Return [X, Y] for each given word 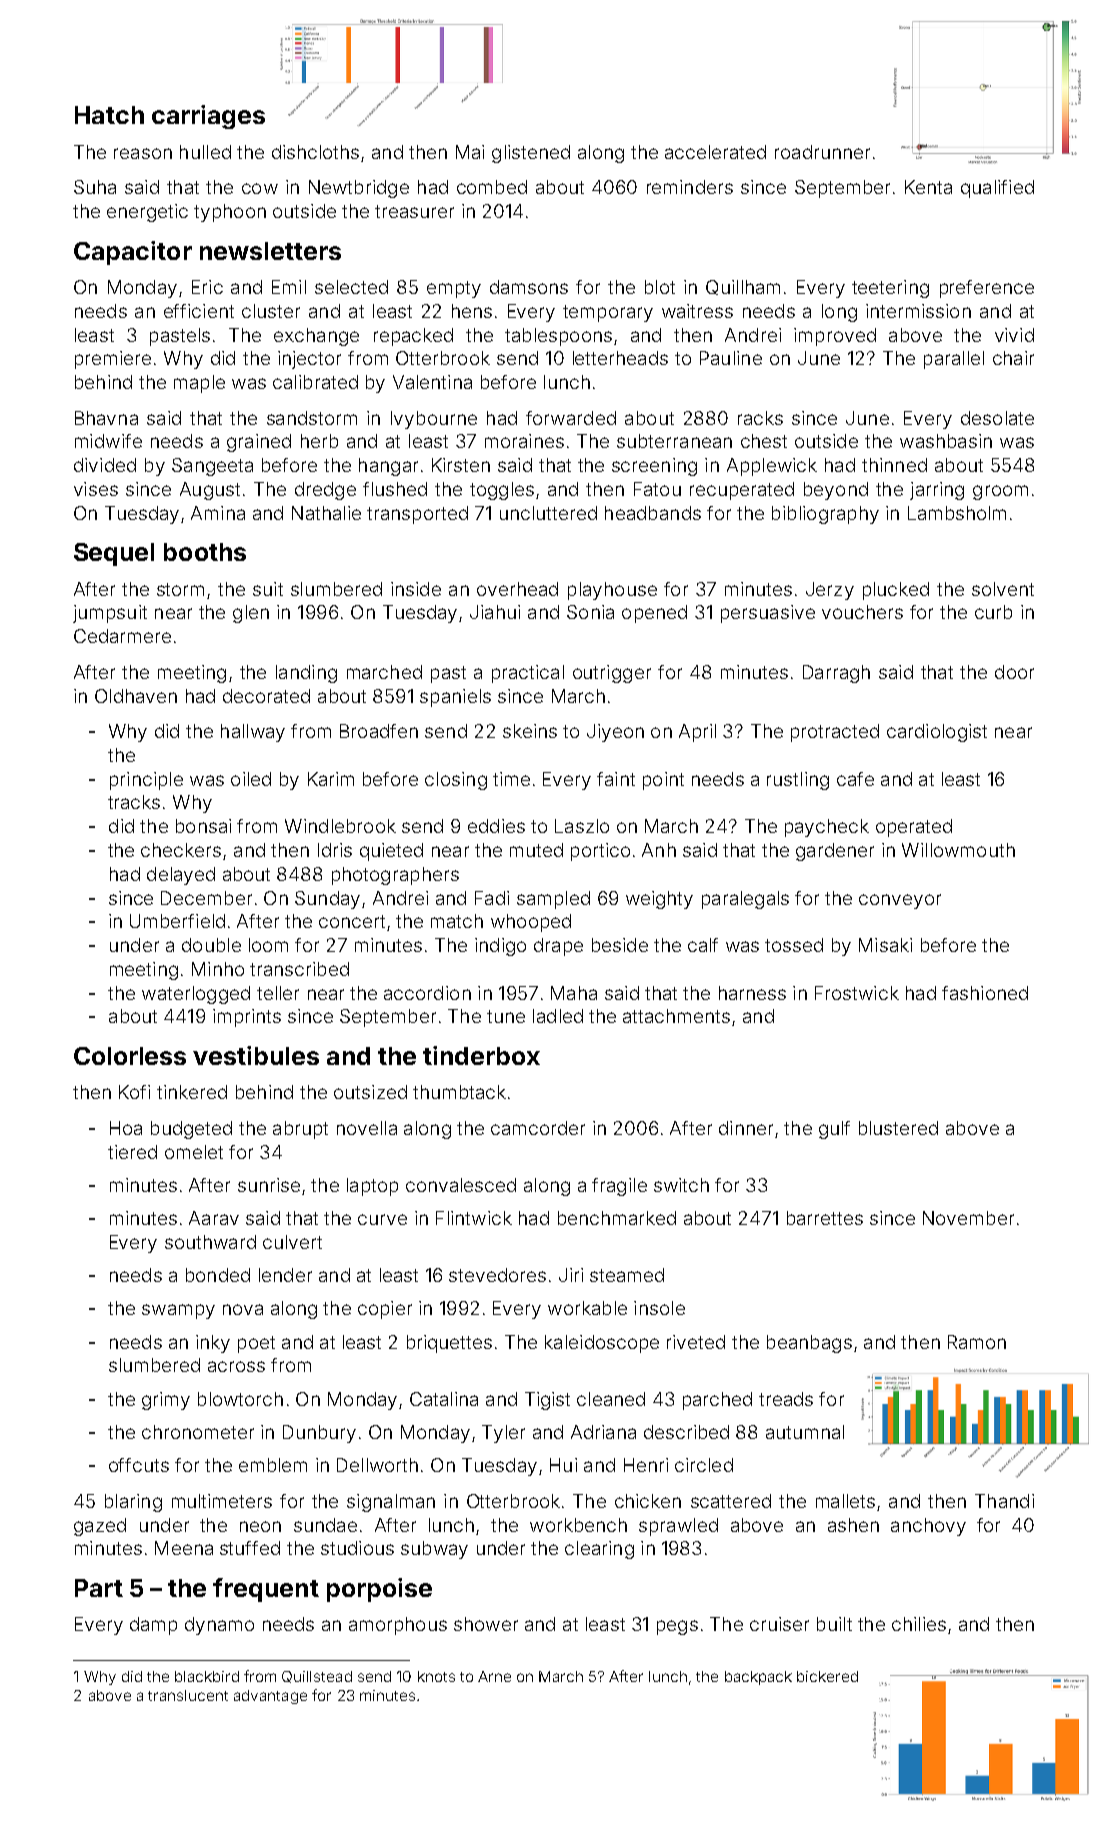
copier [385, 1310]
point [663, 781]
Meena [184, 1548]
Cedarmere [122, 636]
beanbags [809, 1344]
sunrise [269, 1185]
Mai [470, 152]
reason [143, 153]
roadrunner [822, 152]
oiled [251, 779]
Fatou [657, 489]
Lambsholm [957, 513]
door [1014, 672]
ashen [853, 1525]
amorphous [398, 1626]
